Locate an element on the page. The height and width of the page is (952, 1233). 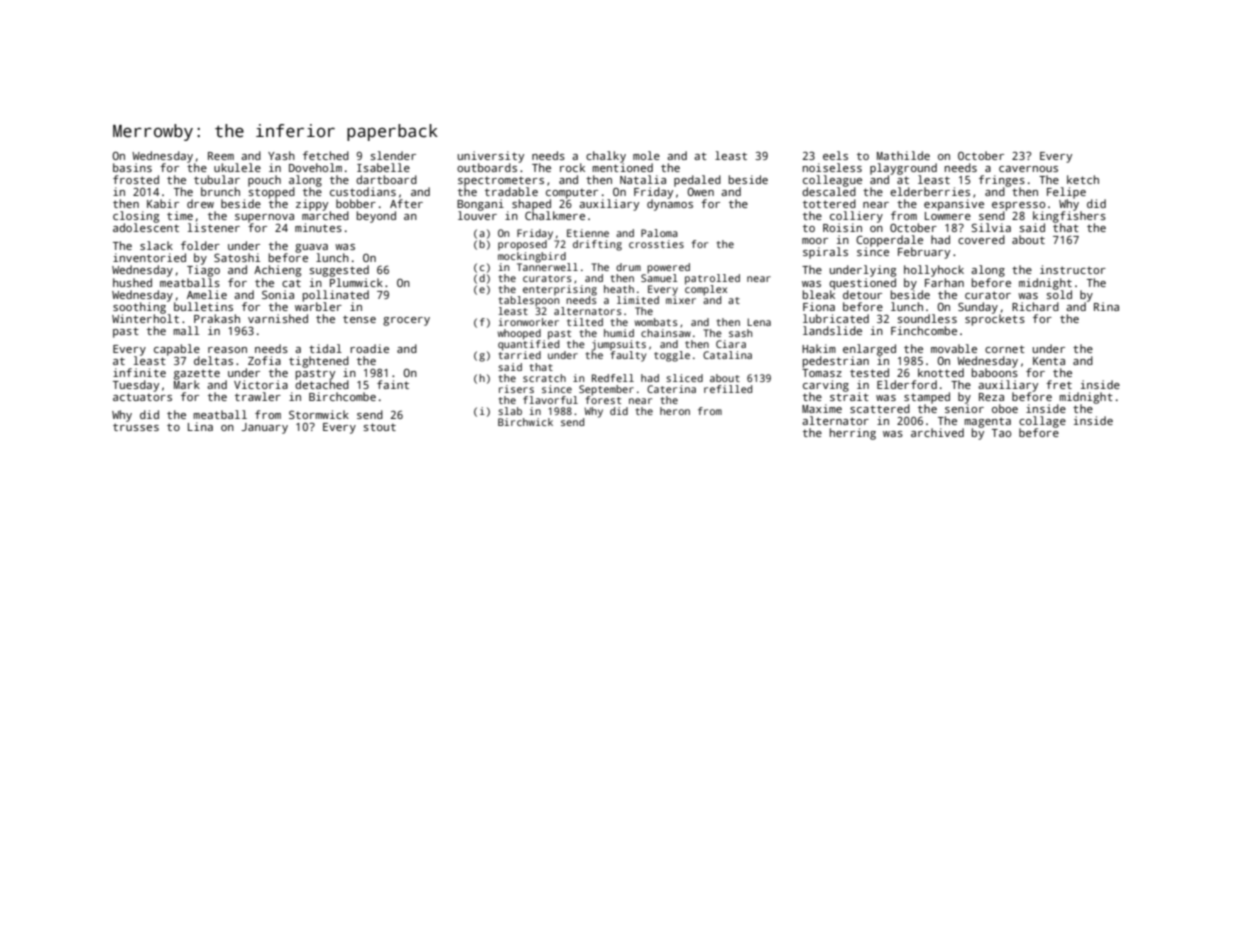
trusses is located at coordinates (136, 427).
